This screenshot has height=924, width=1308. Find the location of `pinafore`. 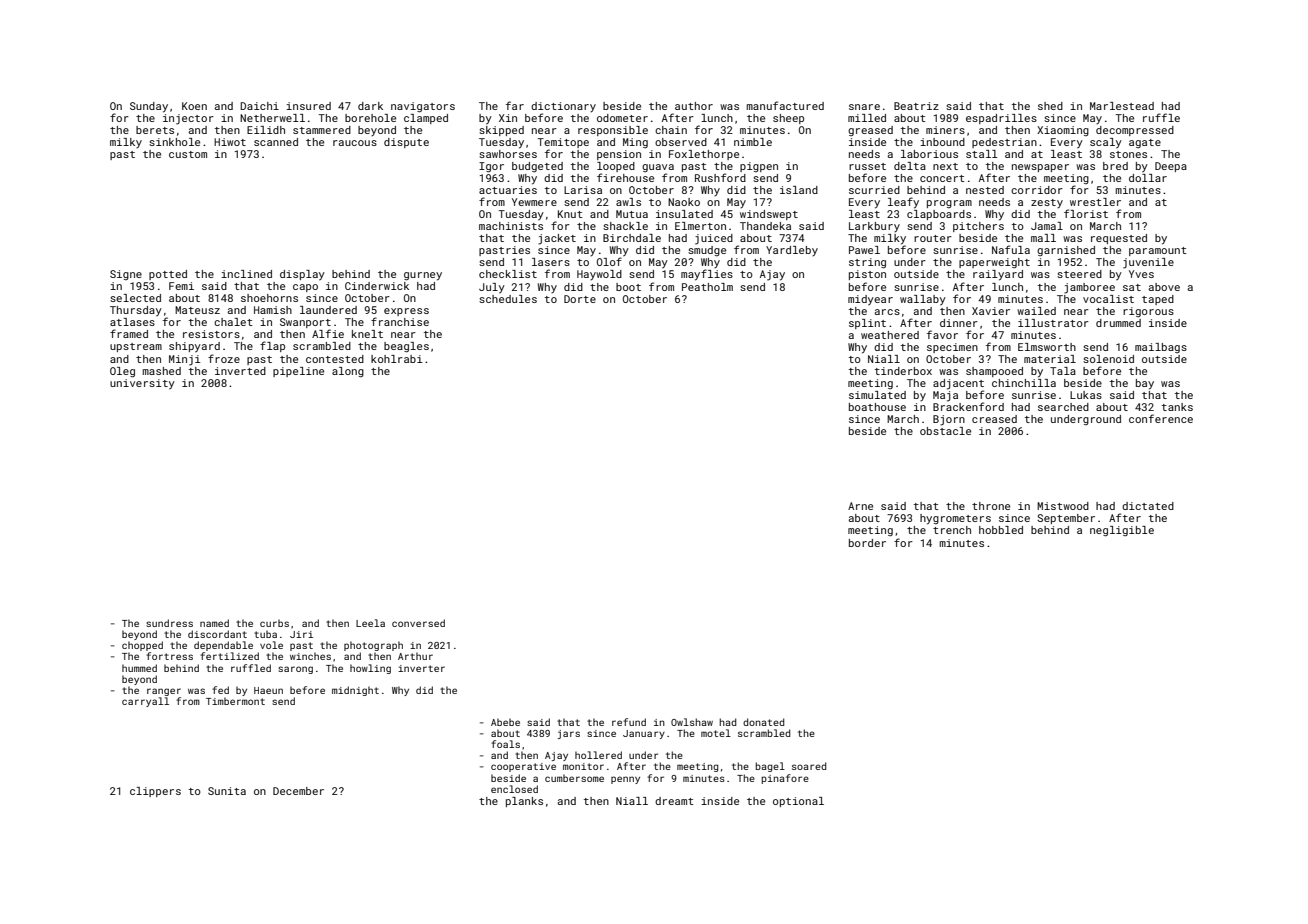

pinafore is located at coordinates (785, 779).
